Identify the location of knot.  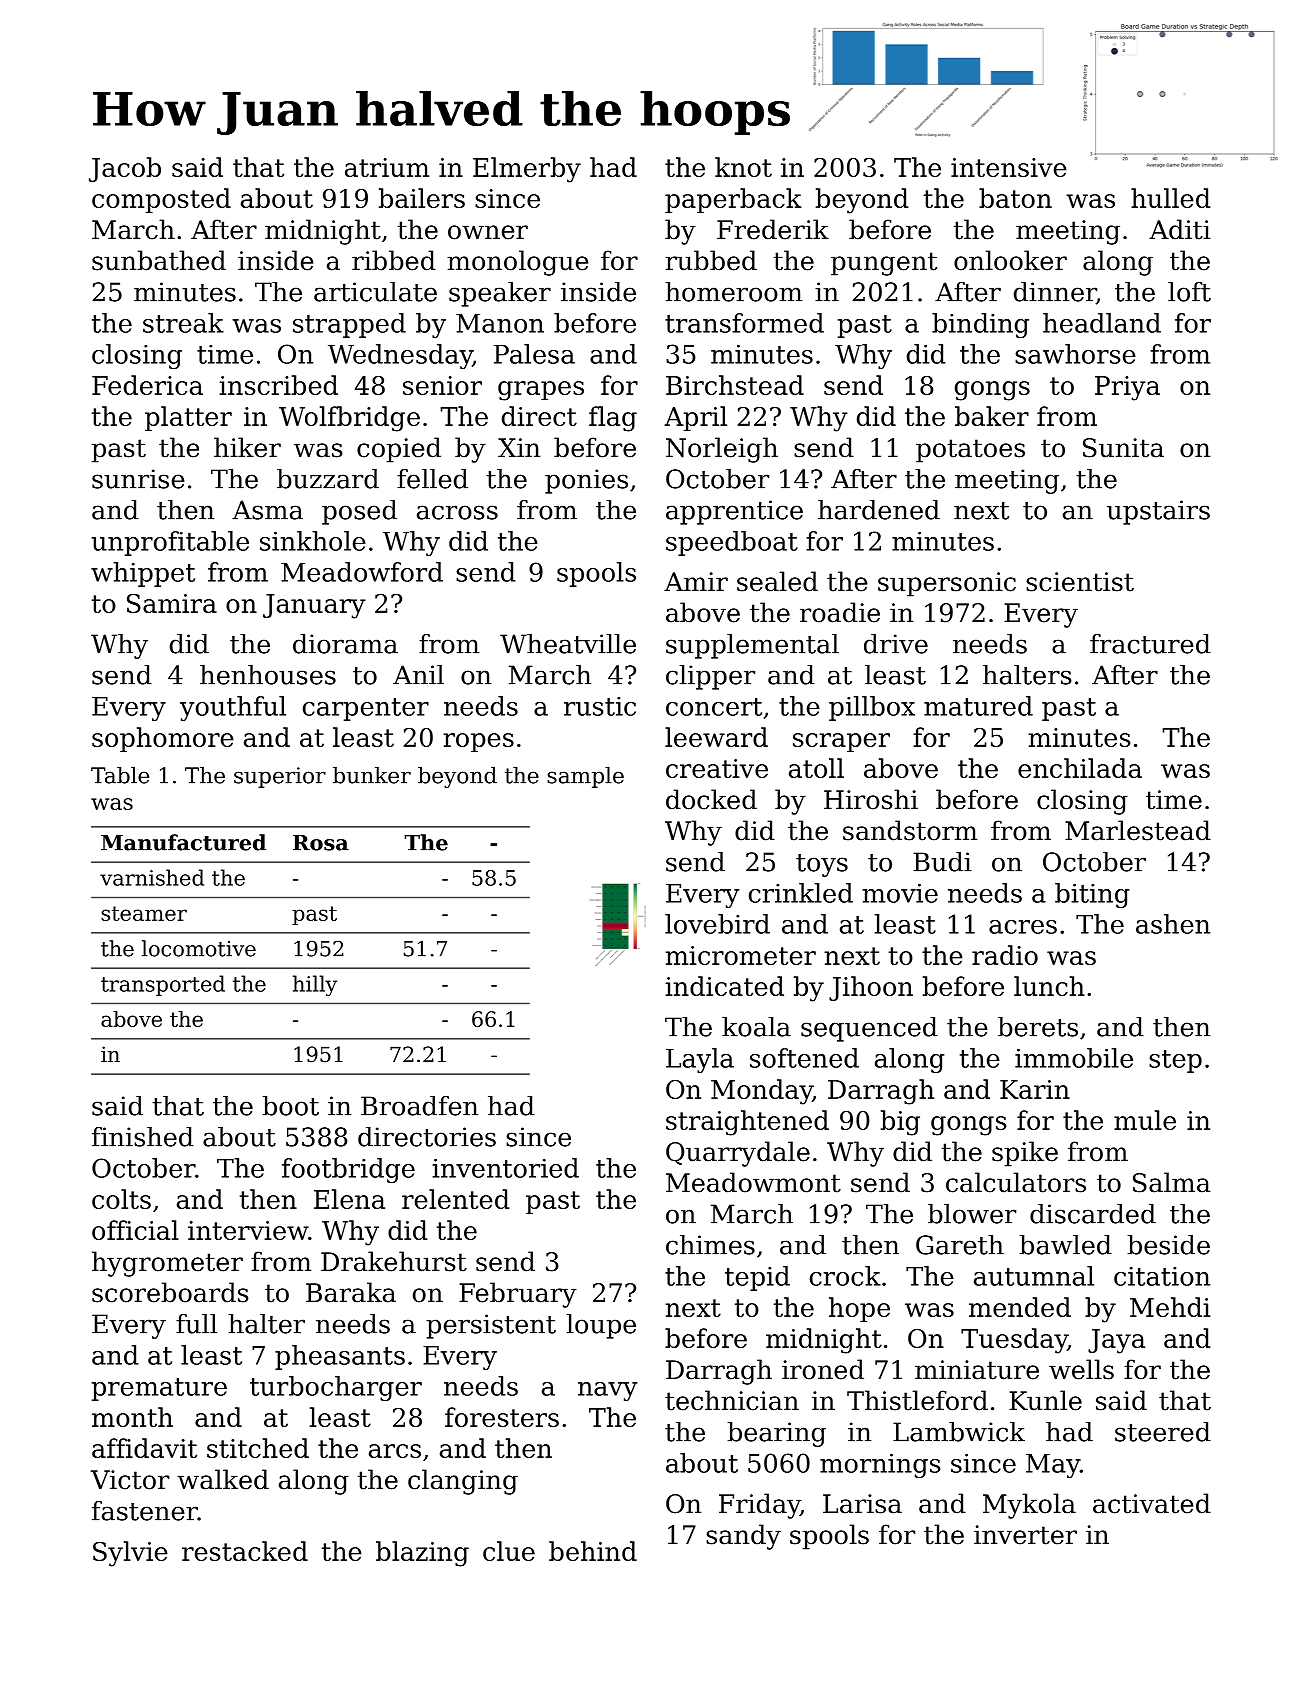
(743, 167).
